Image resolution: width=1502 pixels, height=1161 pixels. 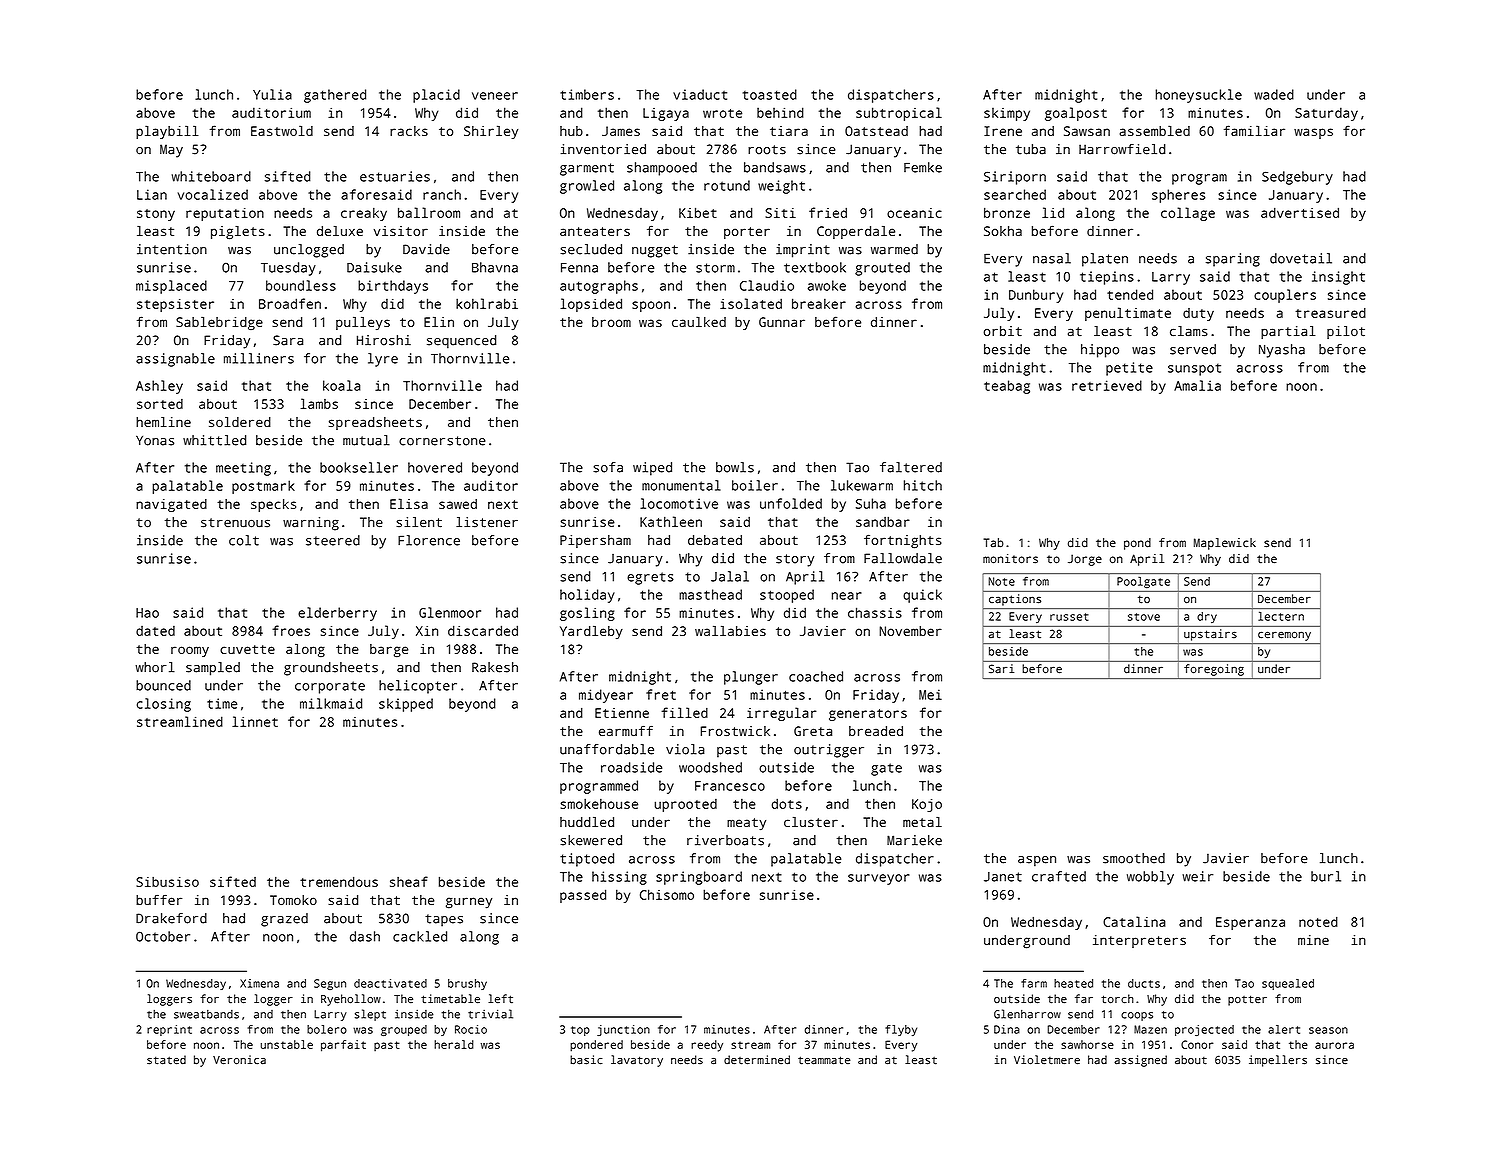 I want to click on hitch, so click(x=923, y=485).
